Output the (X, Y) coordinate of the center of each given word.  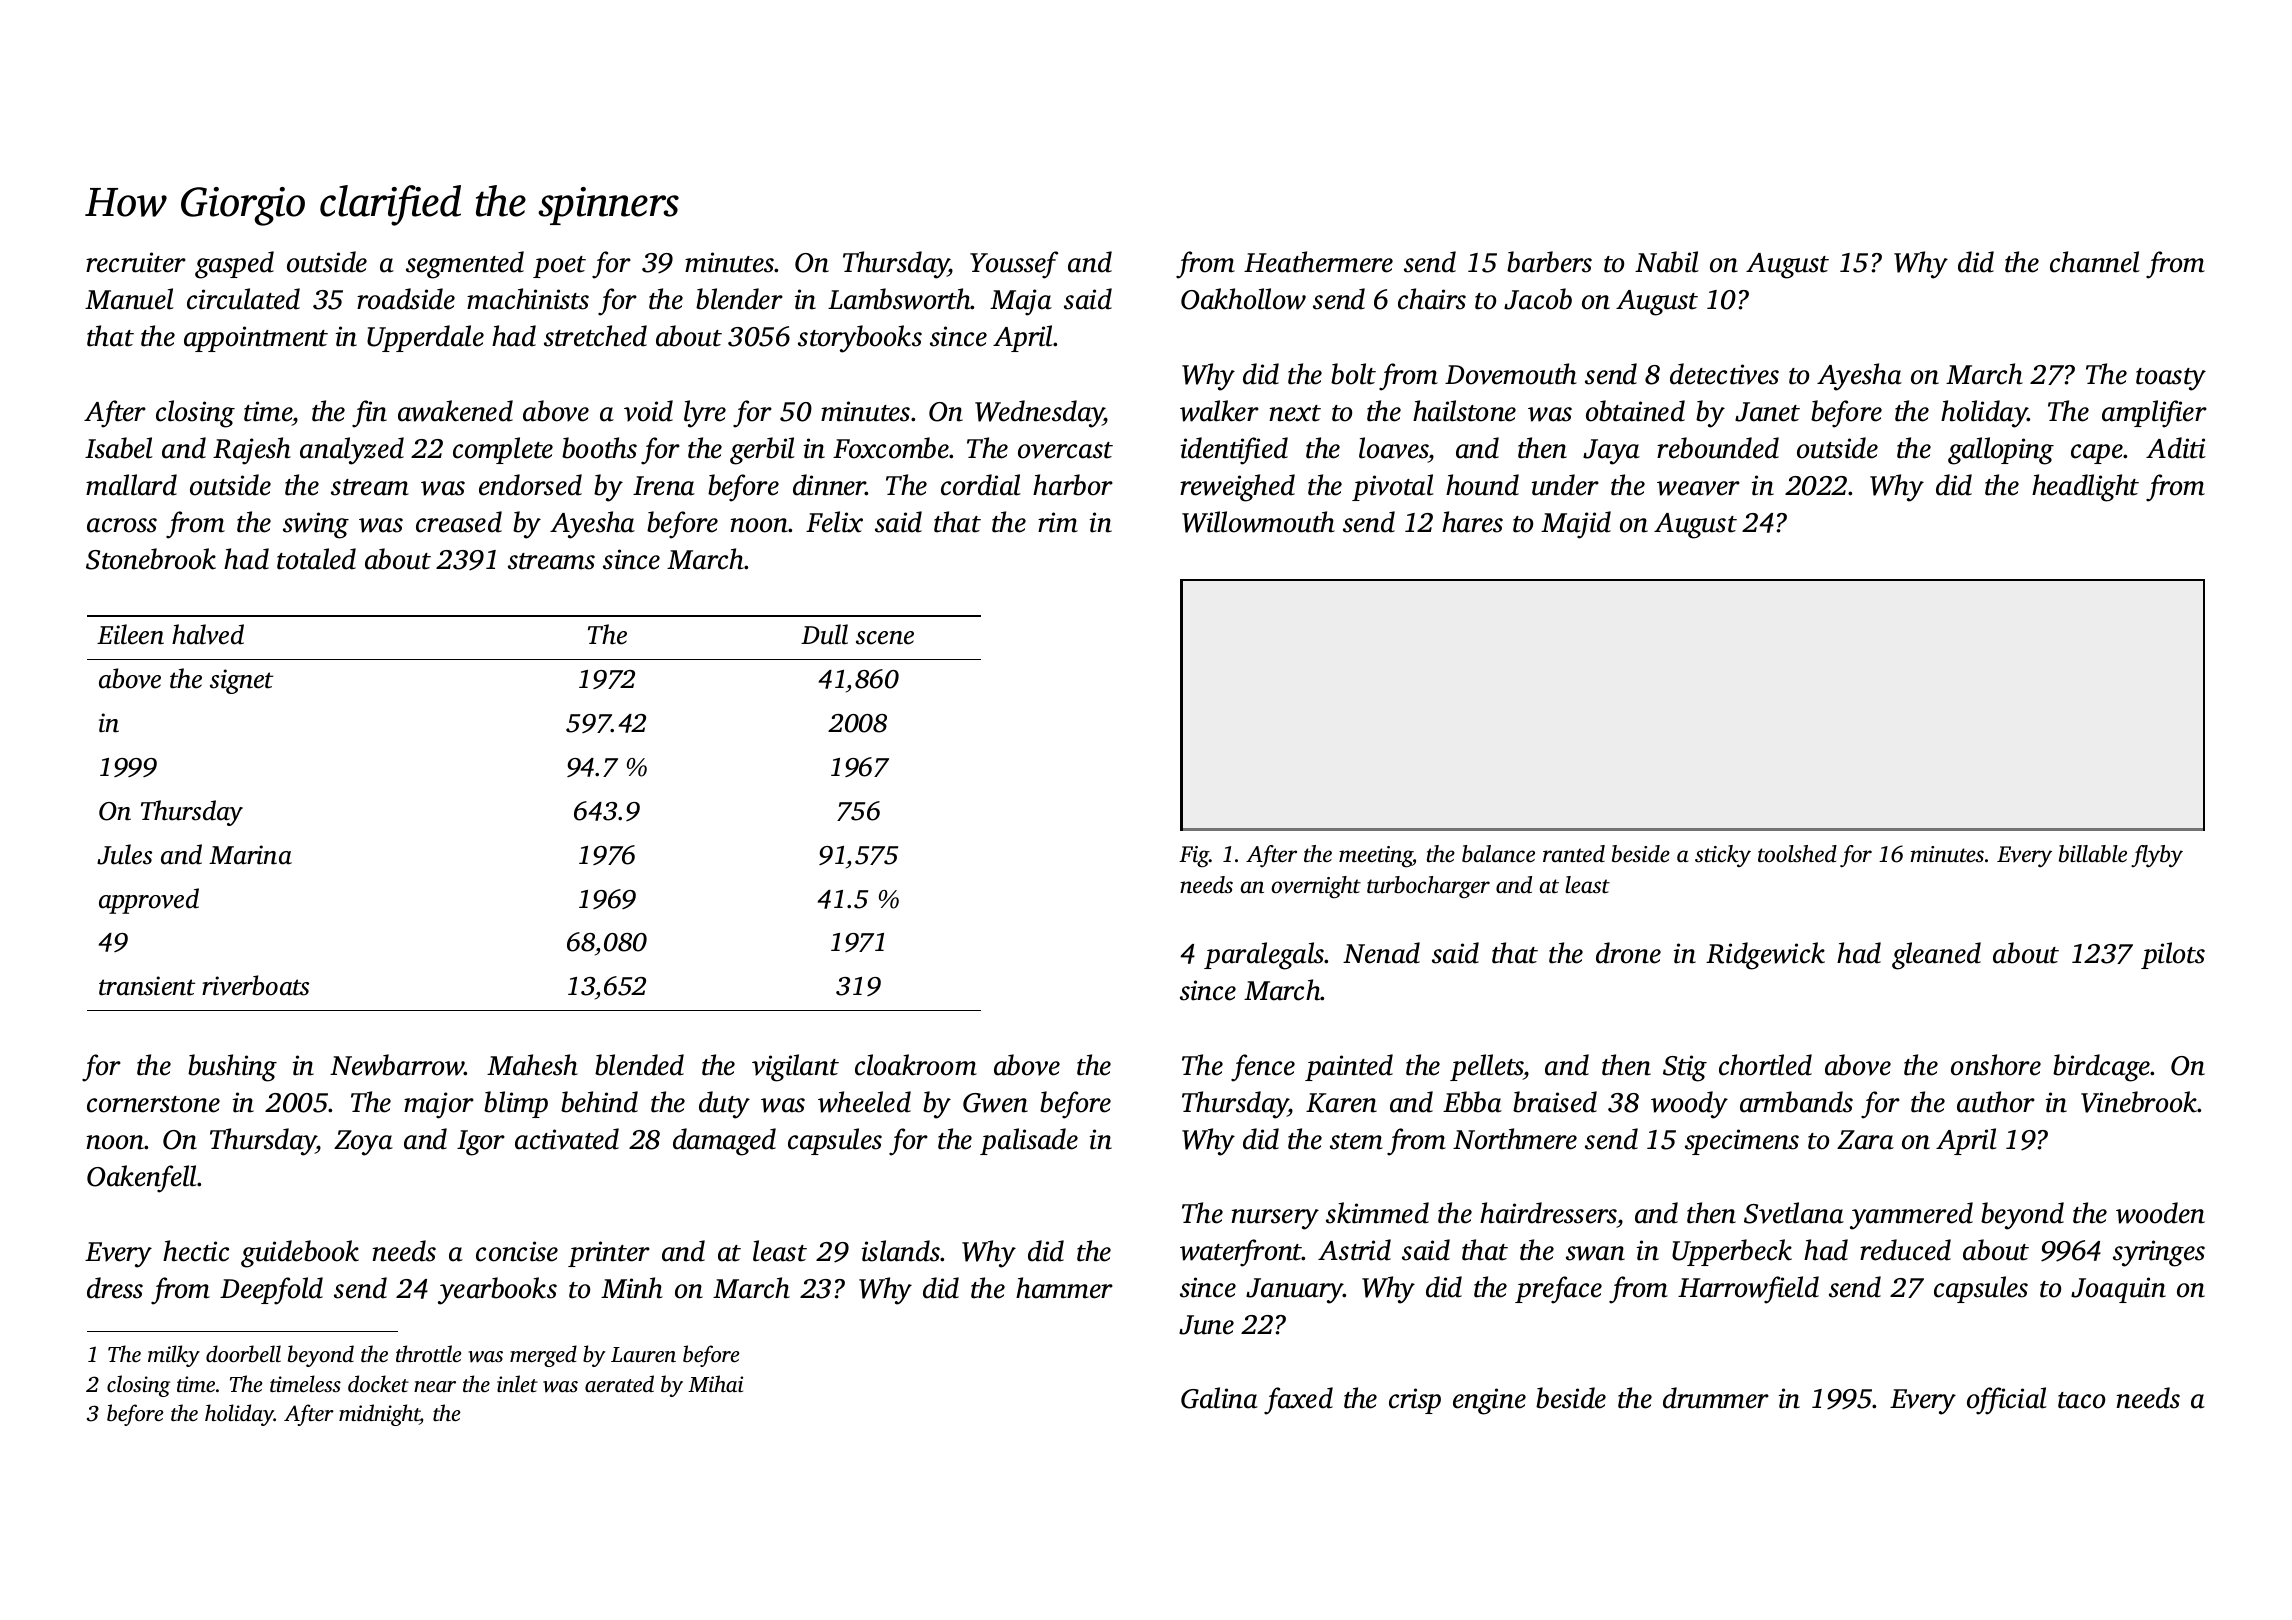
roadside (406, 299)
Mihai (715, 1383)
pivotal (1393, 487)
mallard (131, 485)
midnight (379, 1415)
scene (885, 638)
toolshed (1797, 854)
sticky (1723, 856)
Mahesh (532, 1065)
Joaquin (2118, 1290)
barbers (1549, 262)
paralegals (1264, 956)
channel (2095, 262)
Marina (250, 855)
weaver (1698, 488)
